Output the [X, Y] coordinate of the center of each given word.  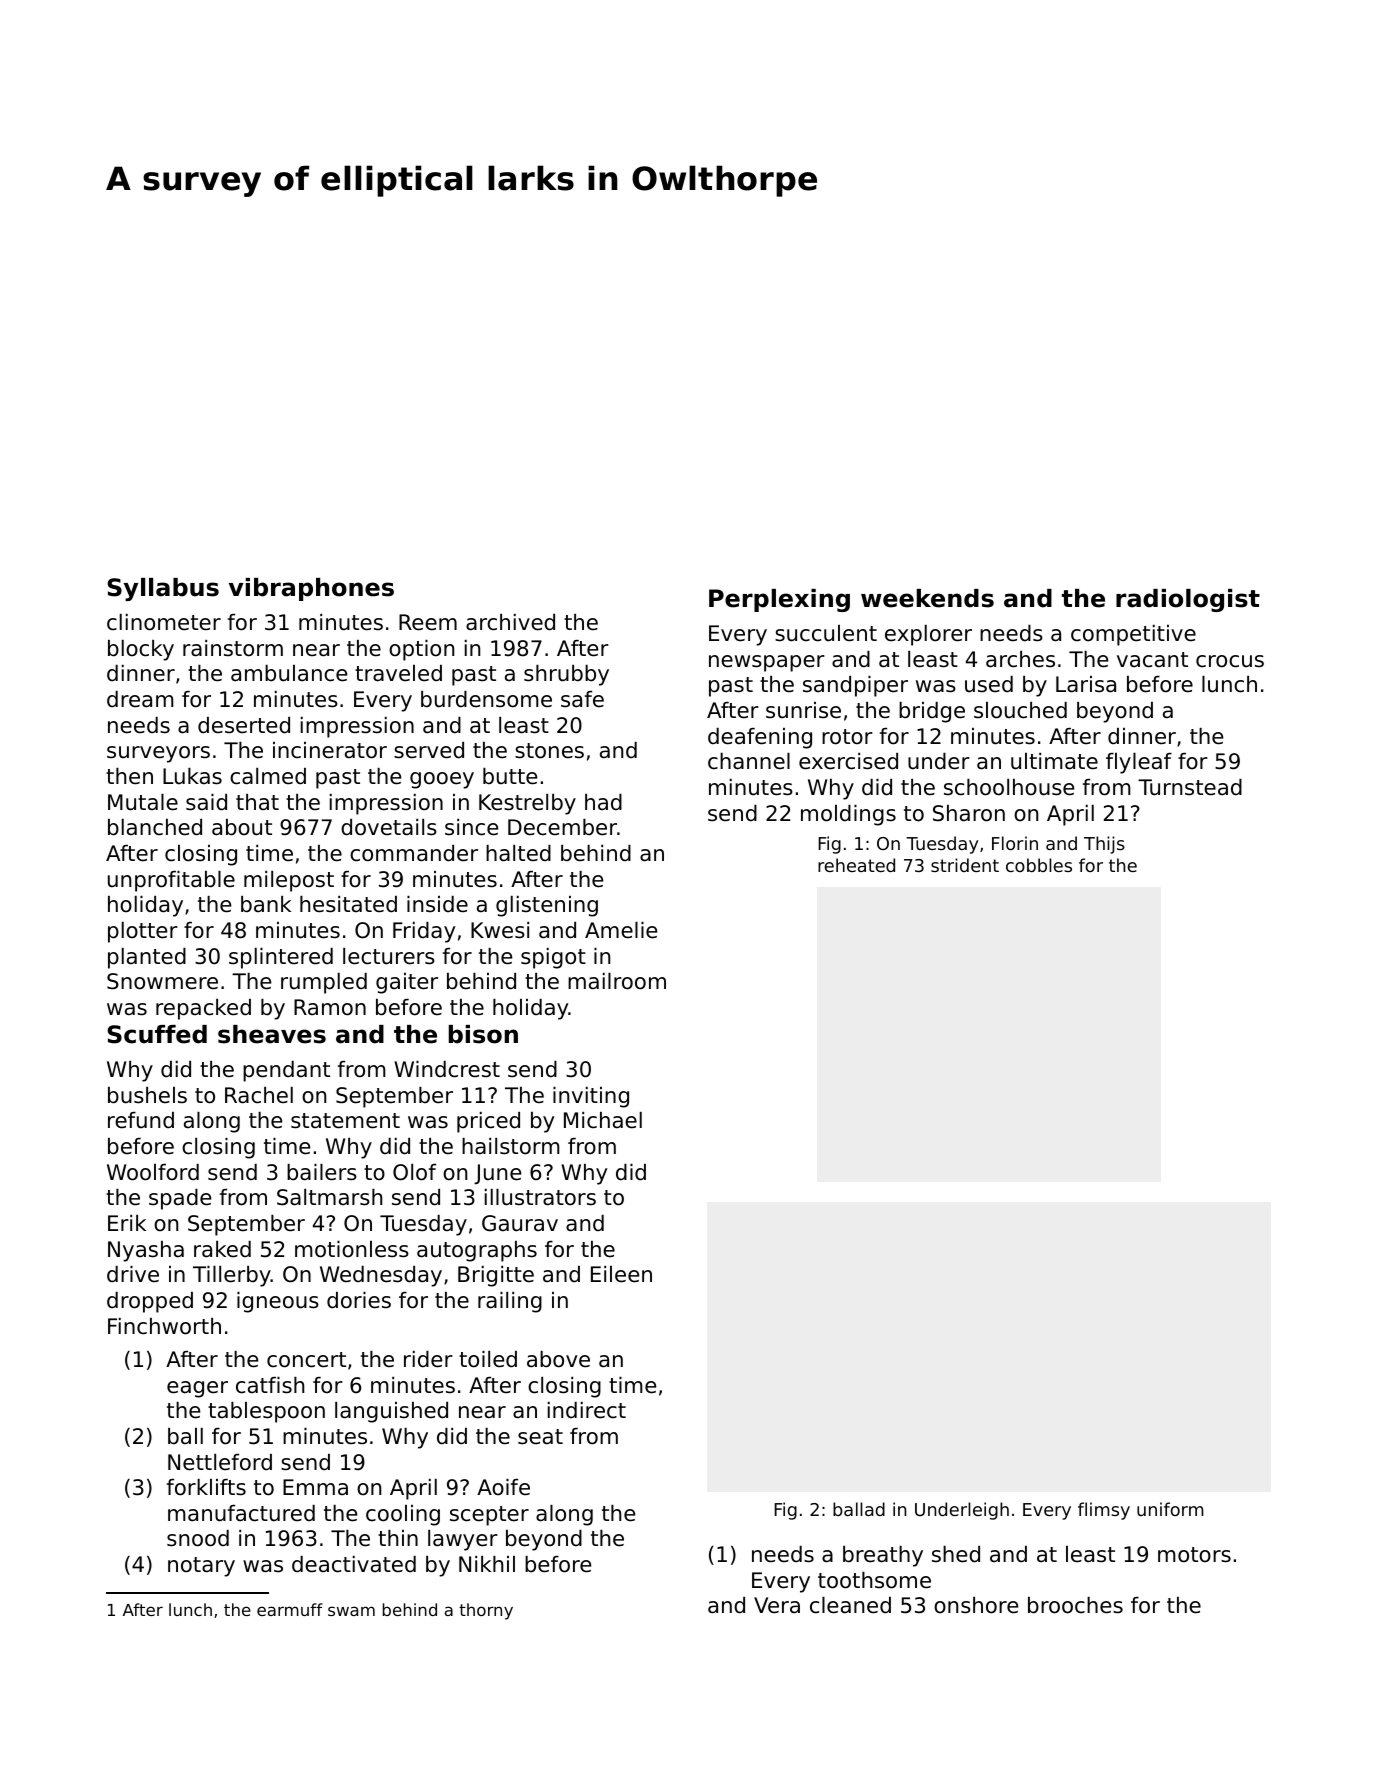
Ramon [330, 1007]
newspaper [767, 663]
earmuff [290, 1609]
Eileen [621, 1274]
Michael [603, 1120]
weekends [927, 598]
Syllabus [163, 589]
